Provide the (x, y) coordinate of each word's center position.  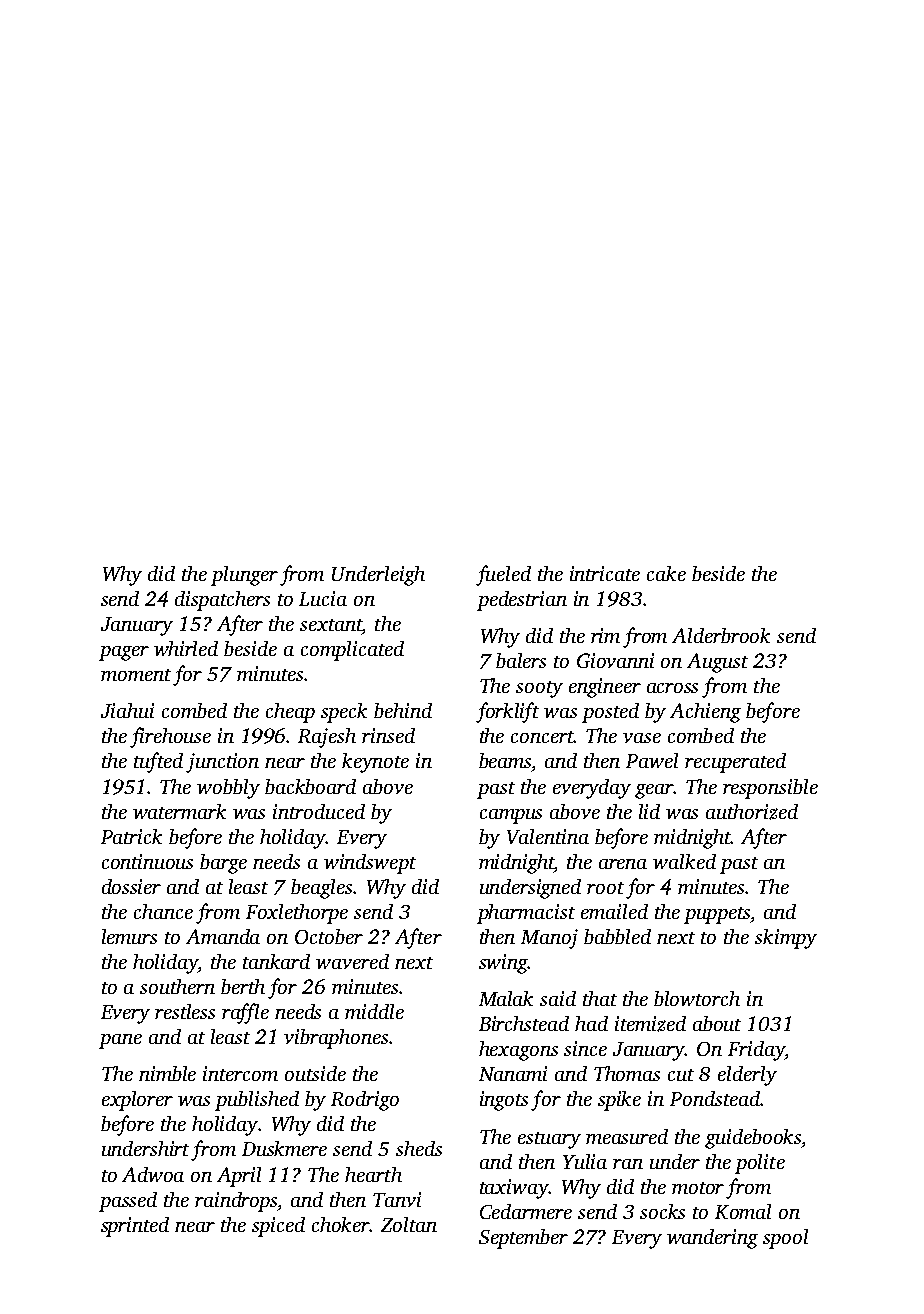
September (523, 1239)
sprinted (135, 1227)
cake (666, 573)
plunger (244, 576)
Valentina (548, 836)
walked (684, 861)
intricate (605, 573)
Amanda (223, 936)
